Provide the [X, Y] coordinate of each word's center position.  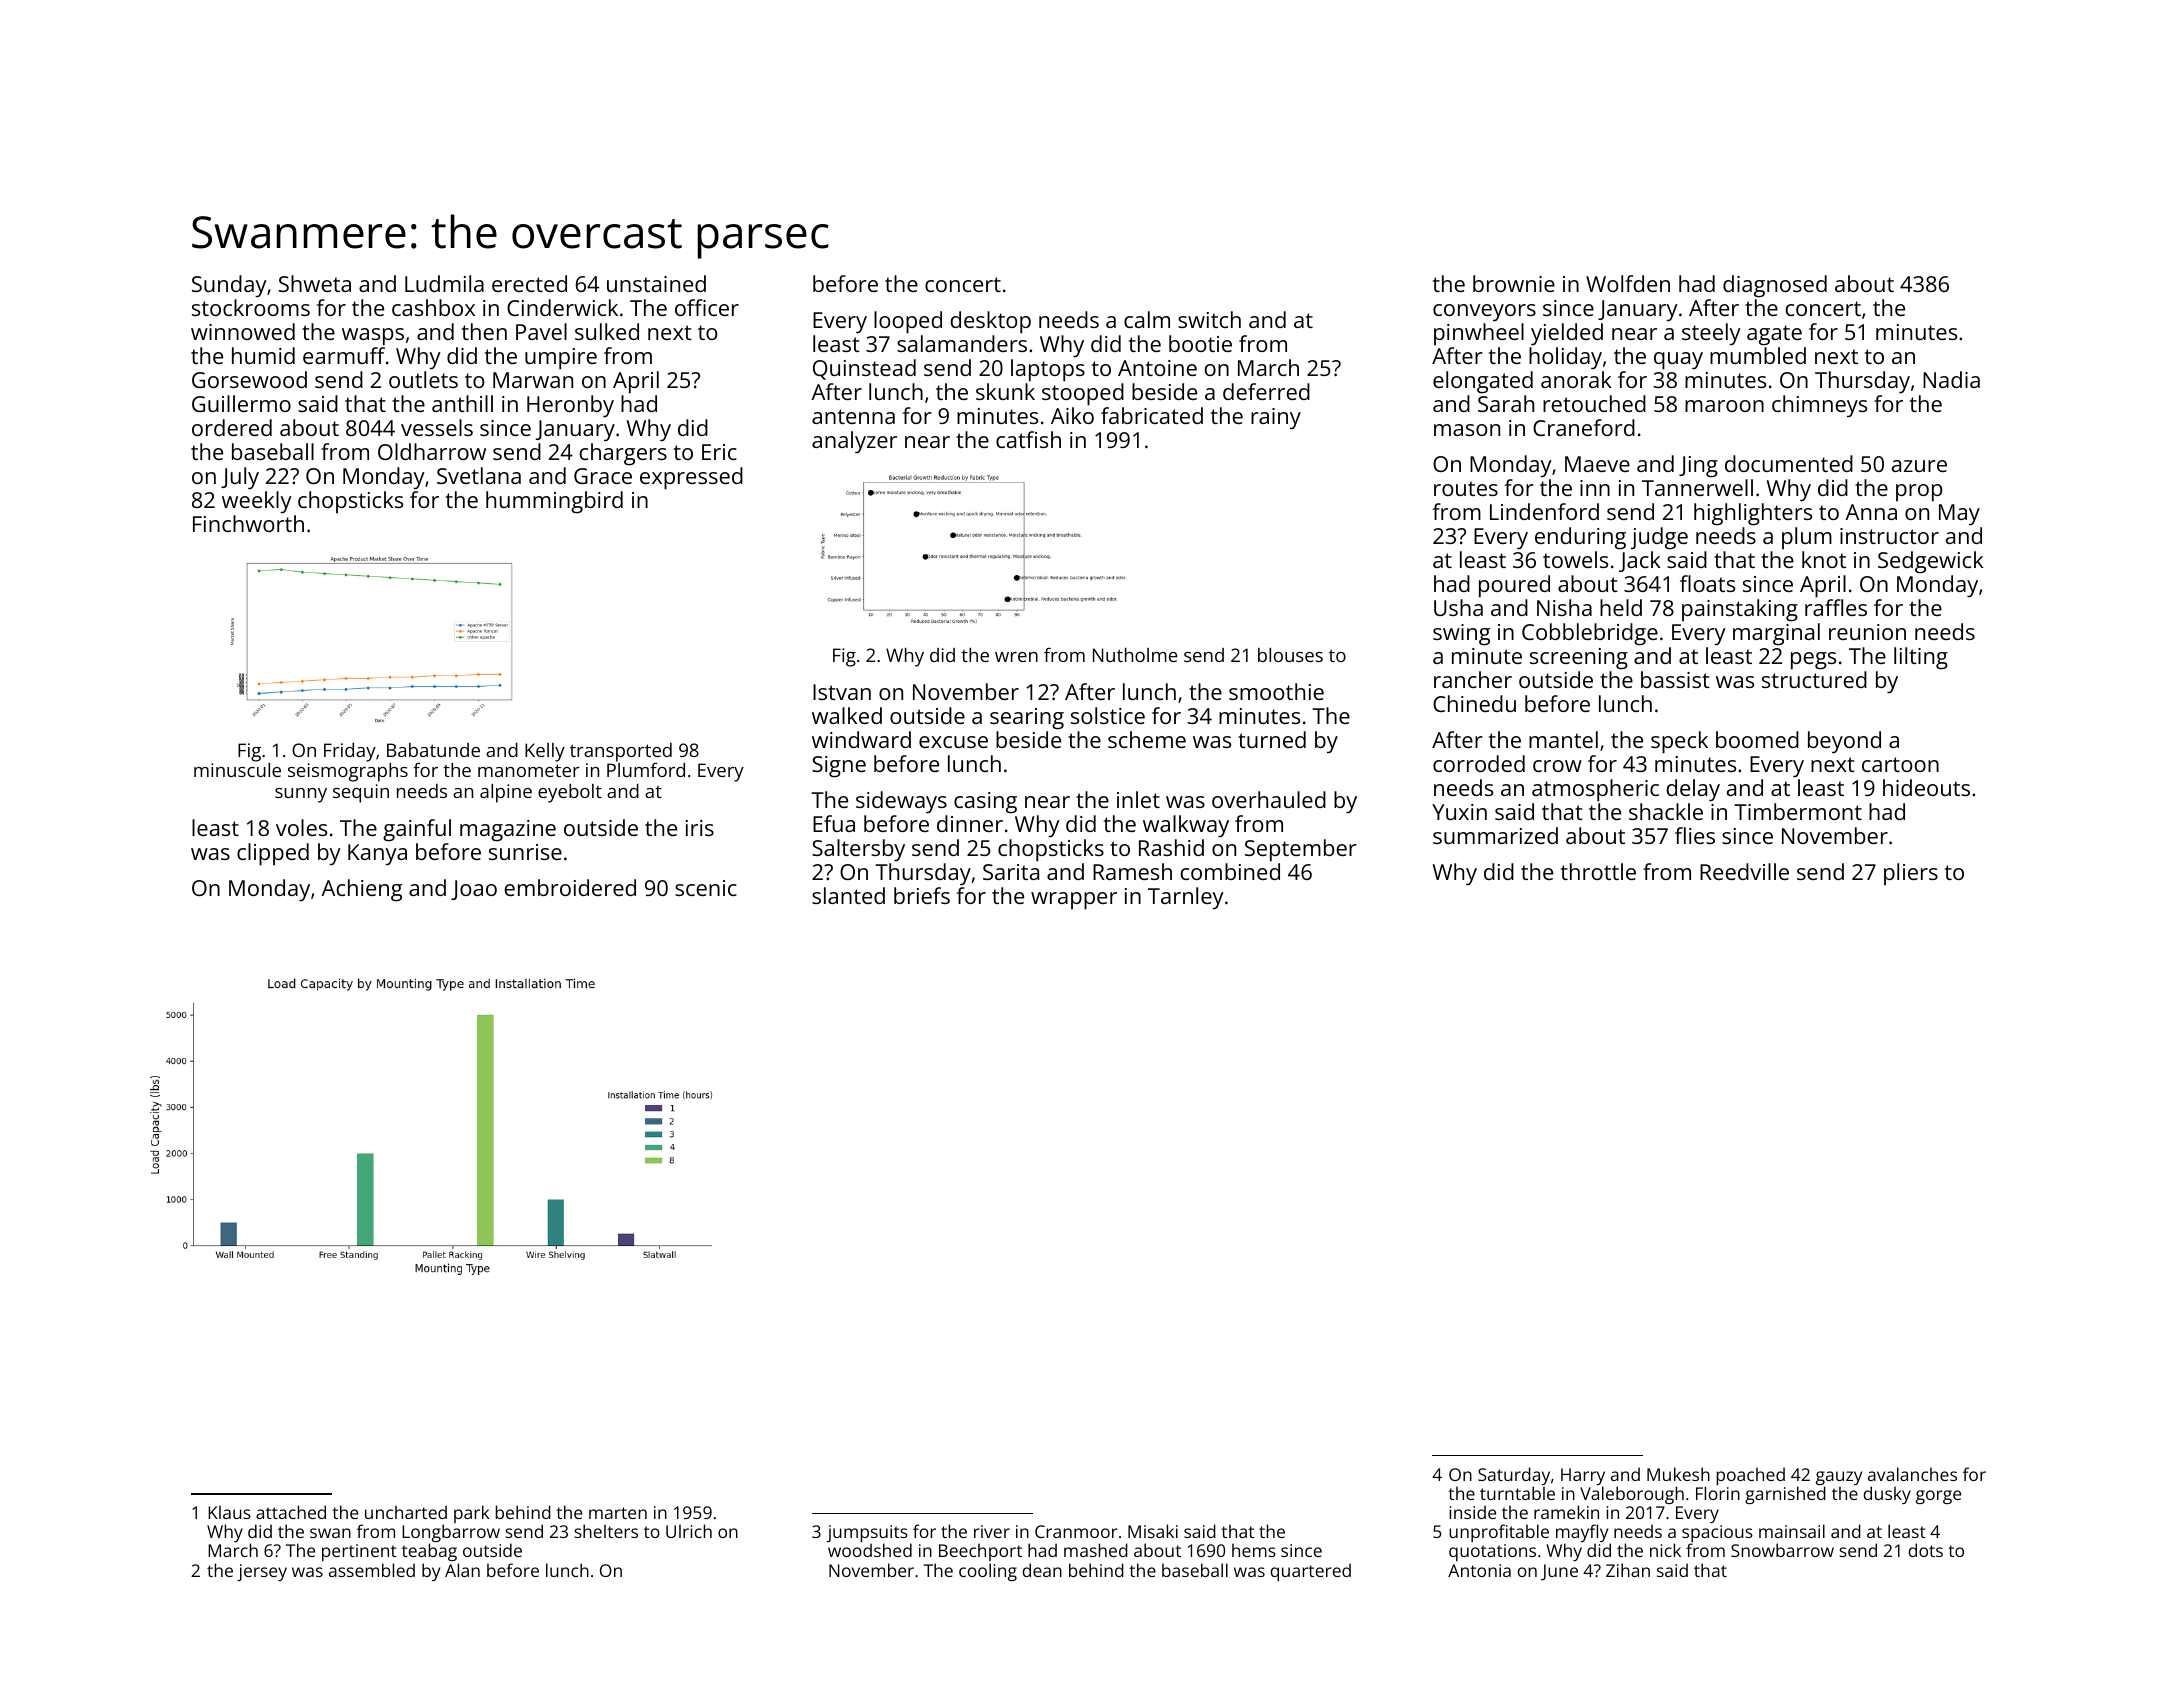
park [471, 1514]
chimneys [1819, 406]
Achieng [361, 890]
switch [1209, 319]
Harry [1583, 1476]
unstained [656, 283]
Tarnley [1186, 898]
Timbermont [1798, 811]
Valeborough [1632, 1495]
